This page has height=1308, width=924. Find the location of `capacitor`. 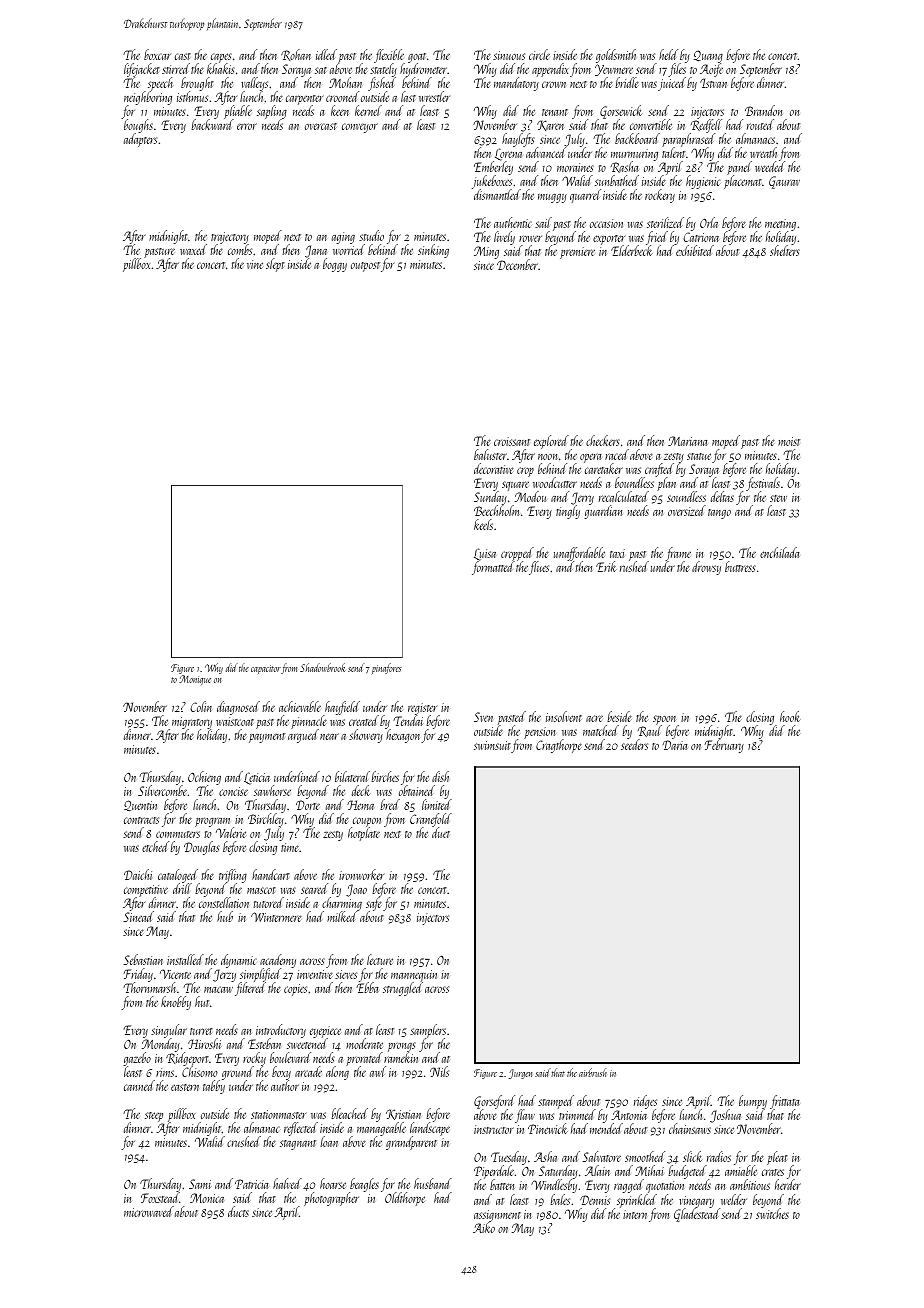

capacitor is located at coordinates (266, 669).
